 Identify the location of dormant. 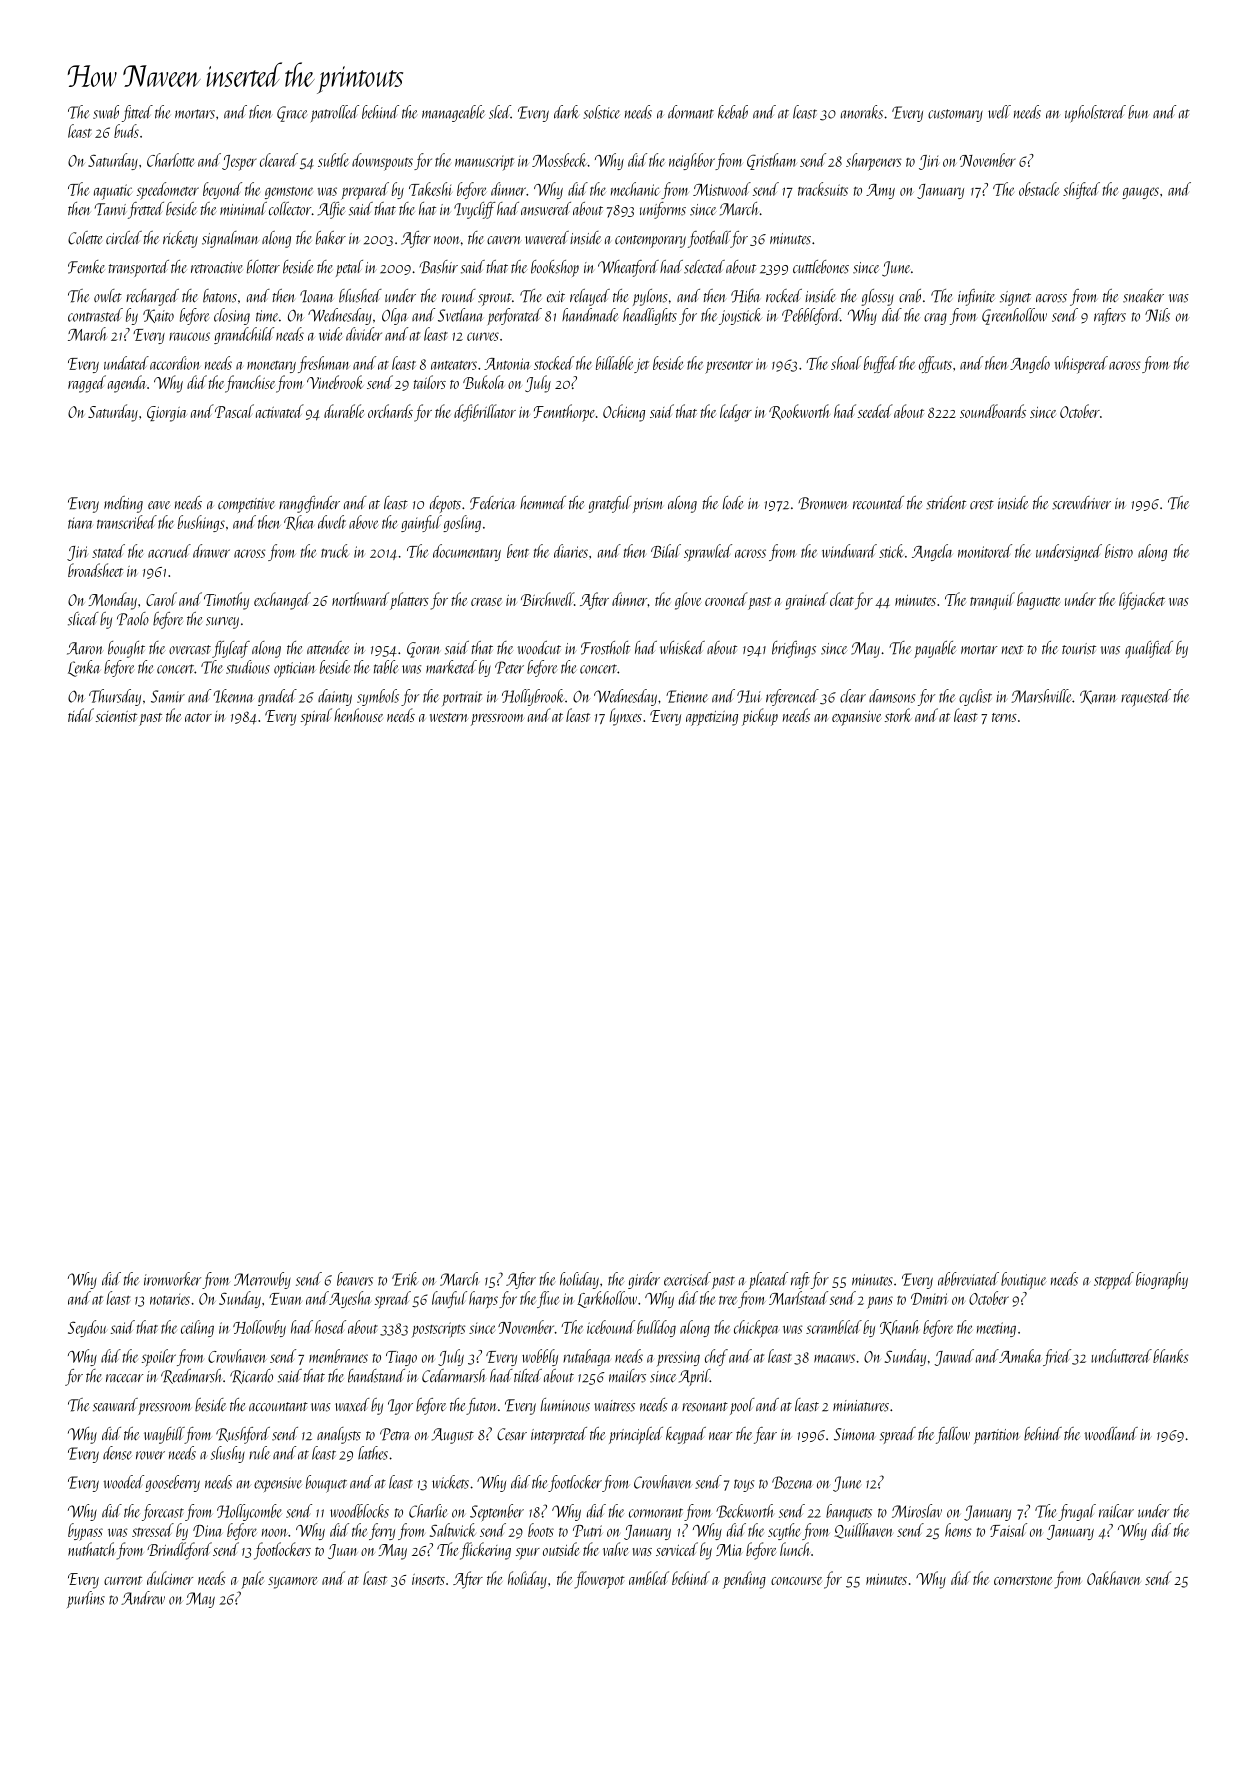
(691, 112).
